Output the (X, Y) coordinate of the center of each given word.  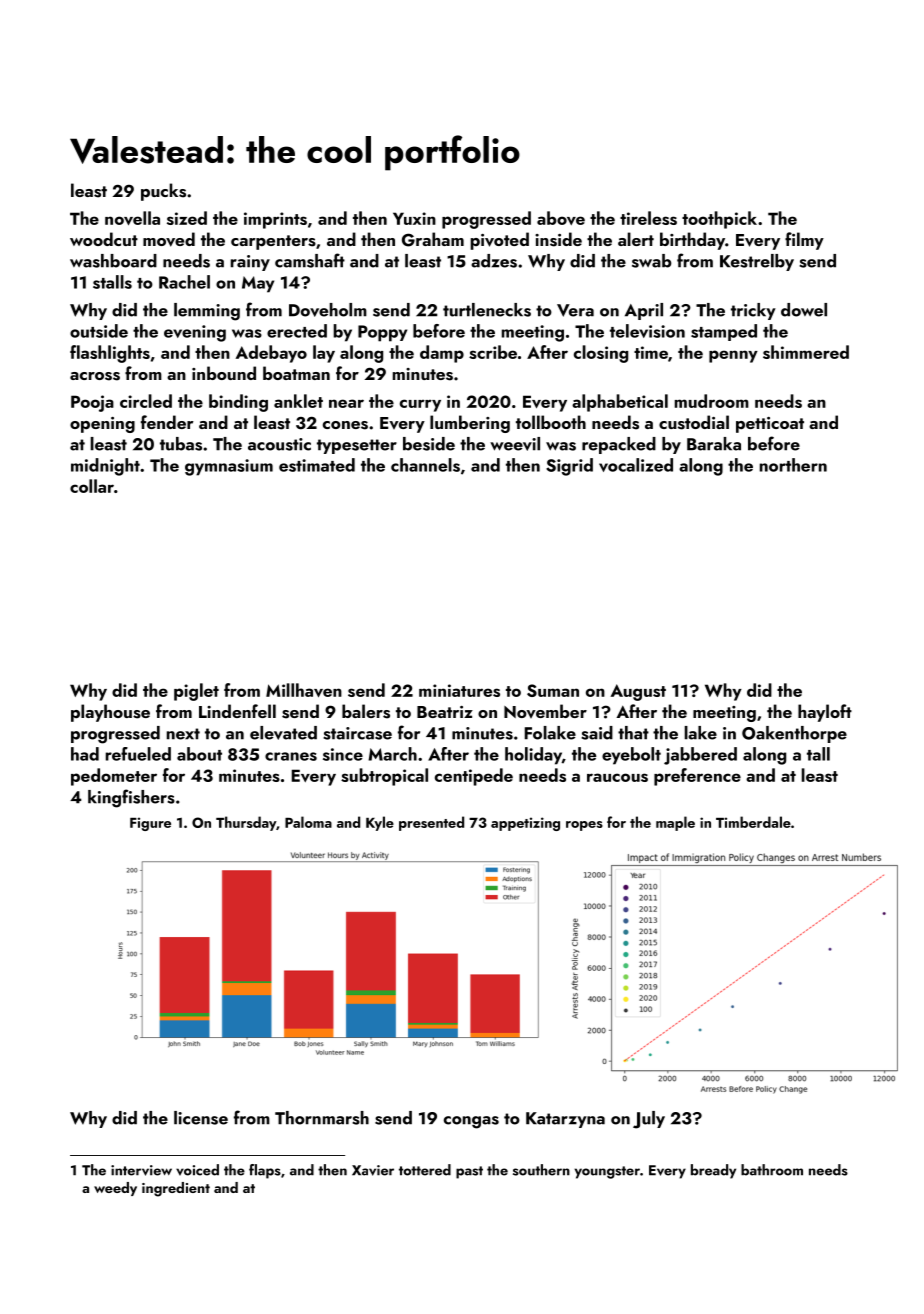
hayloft (825, 713)
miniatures (459, 690)
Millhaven (304, 690)
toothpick (719, 220)
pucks (163, 192)
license (201, 1118)
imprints (275, 220)
